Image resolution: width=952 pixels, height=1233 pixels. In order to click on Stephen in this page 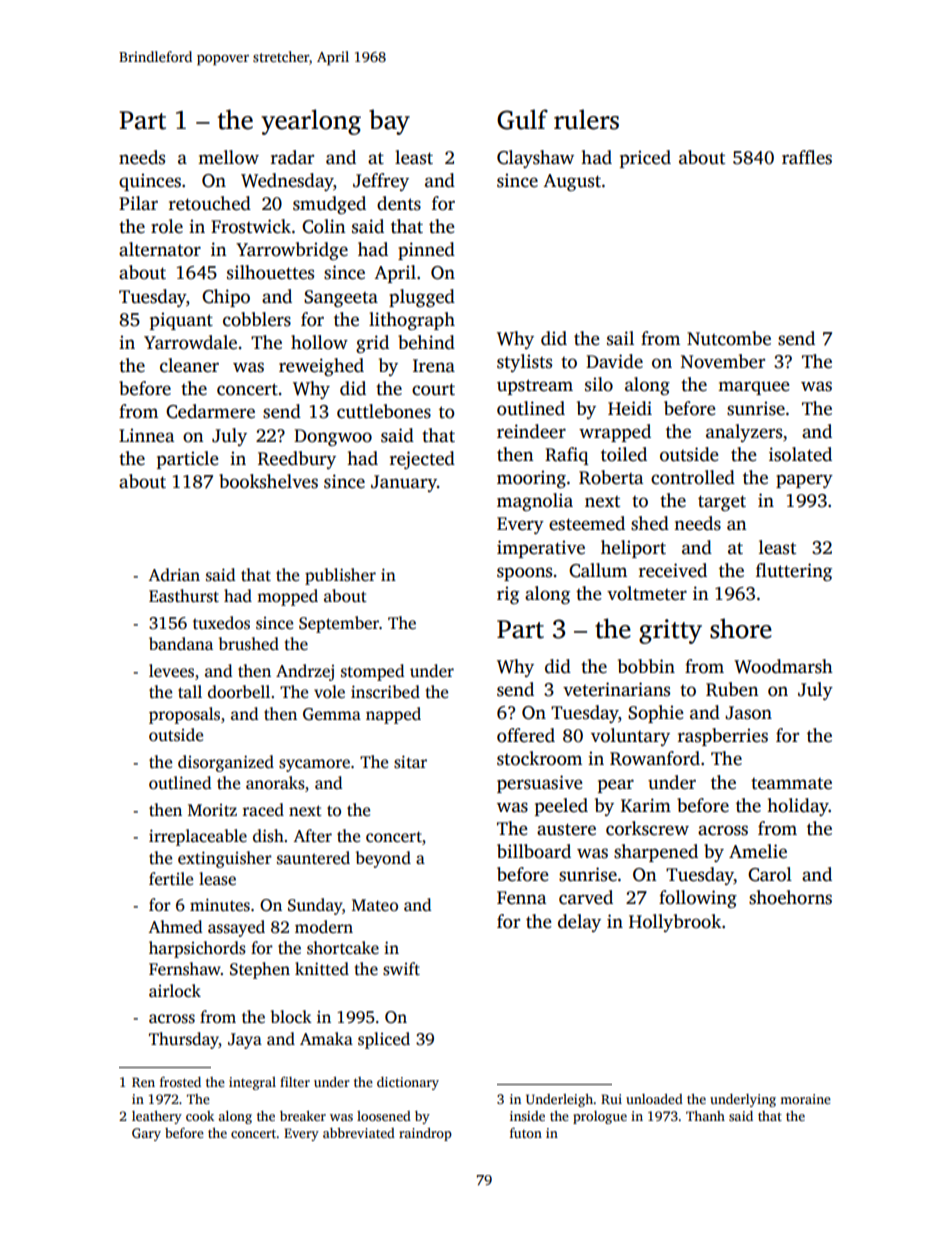, I will do `click(260, 970)`.
